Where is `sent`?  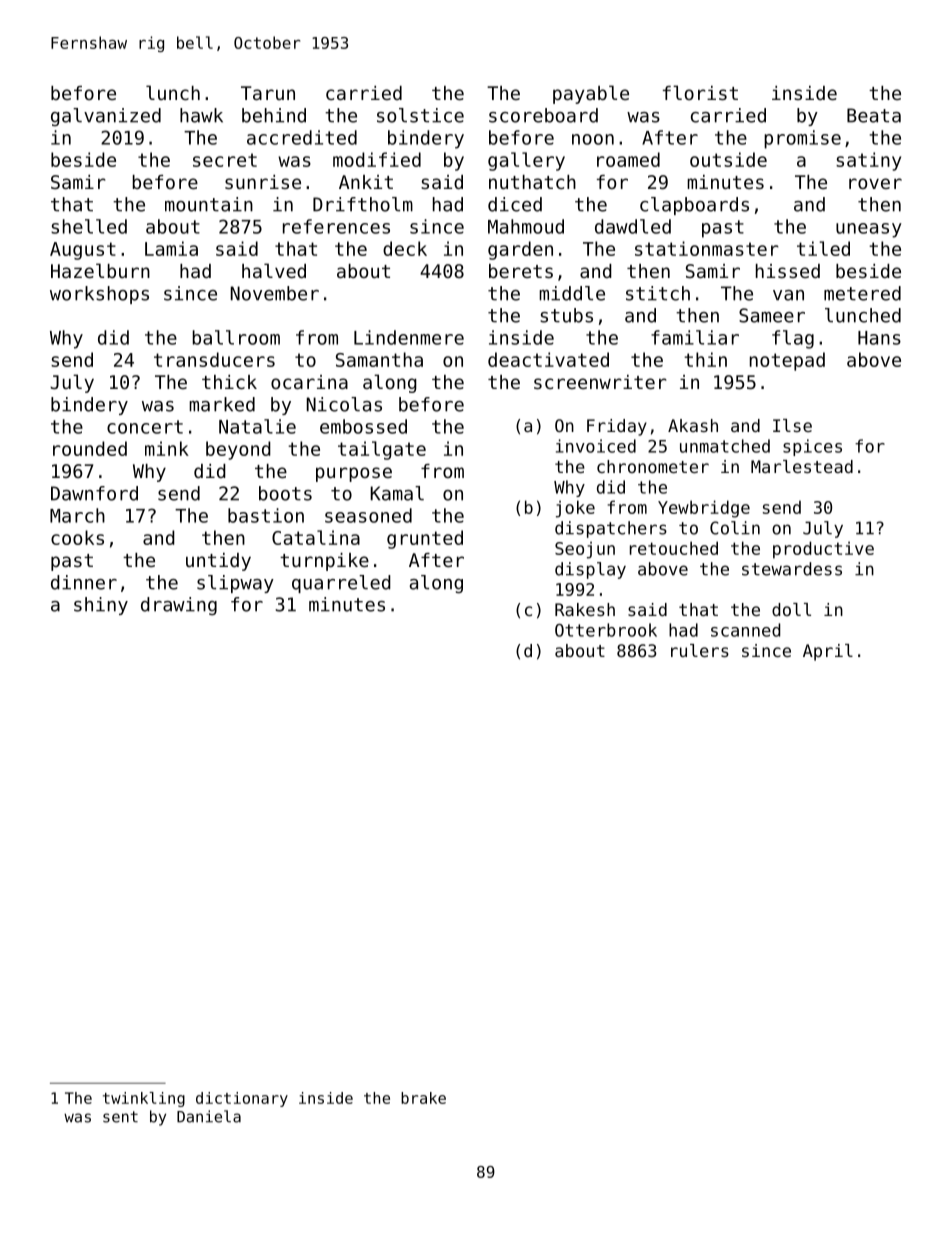
sent is located at coordinates (120, 1117).
